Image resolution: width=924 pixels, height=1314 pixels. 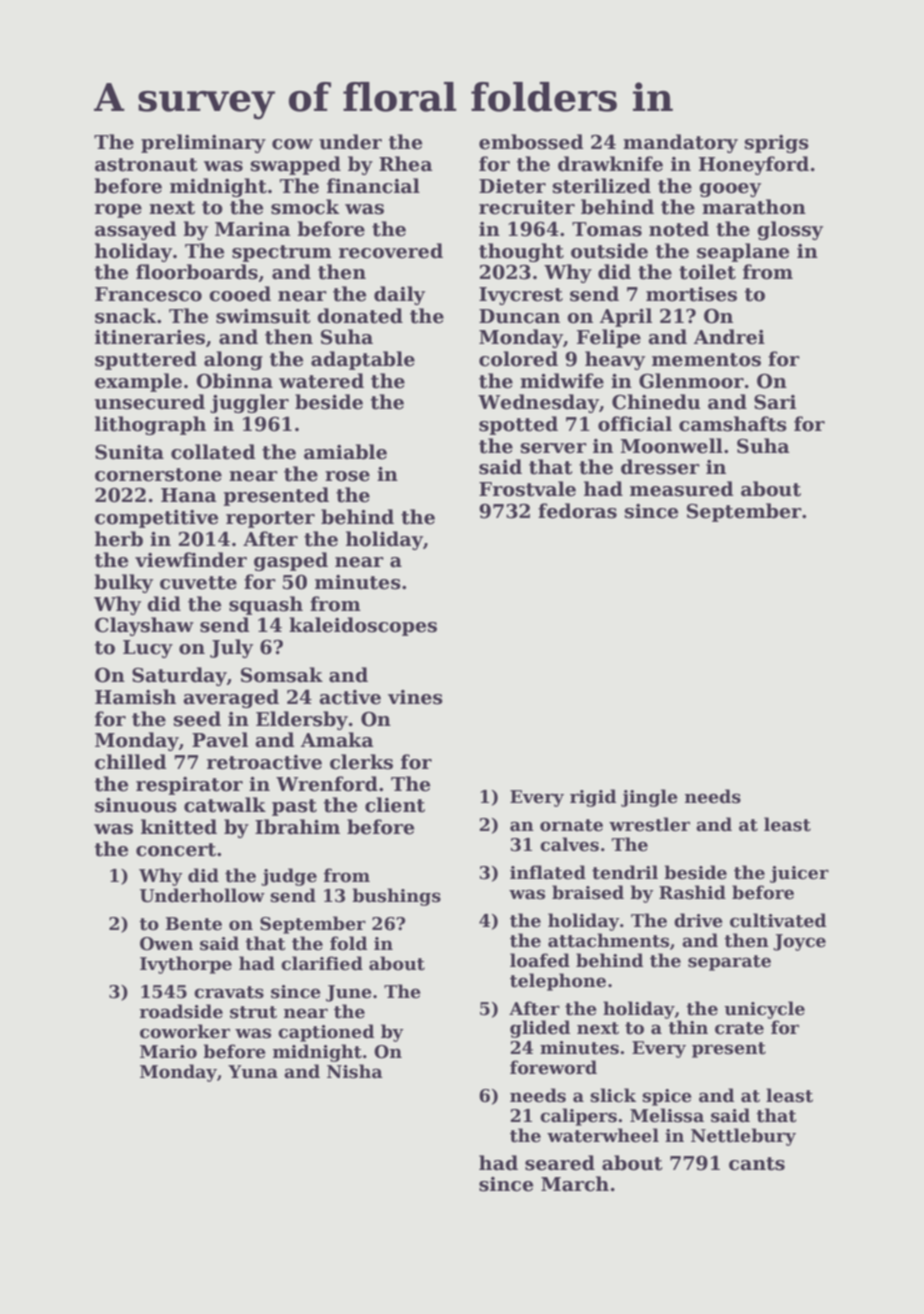 I want to click on client, so click(x=395, y=805).
